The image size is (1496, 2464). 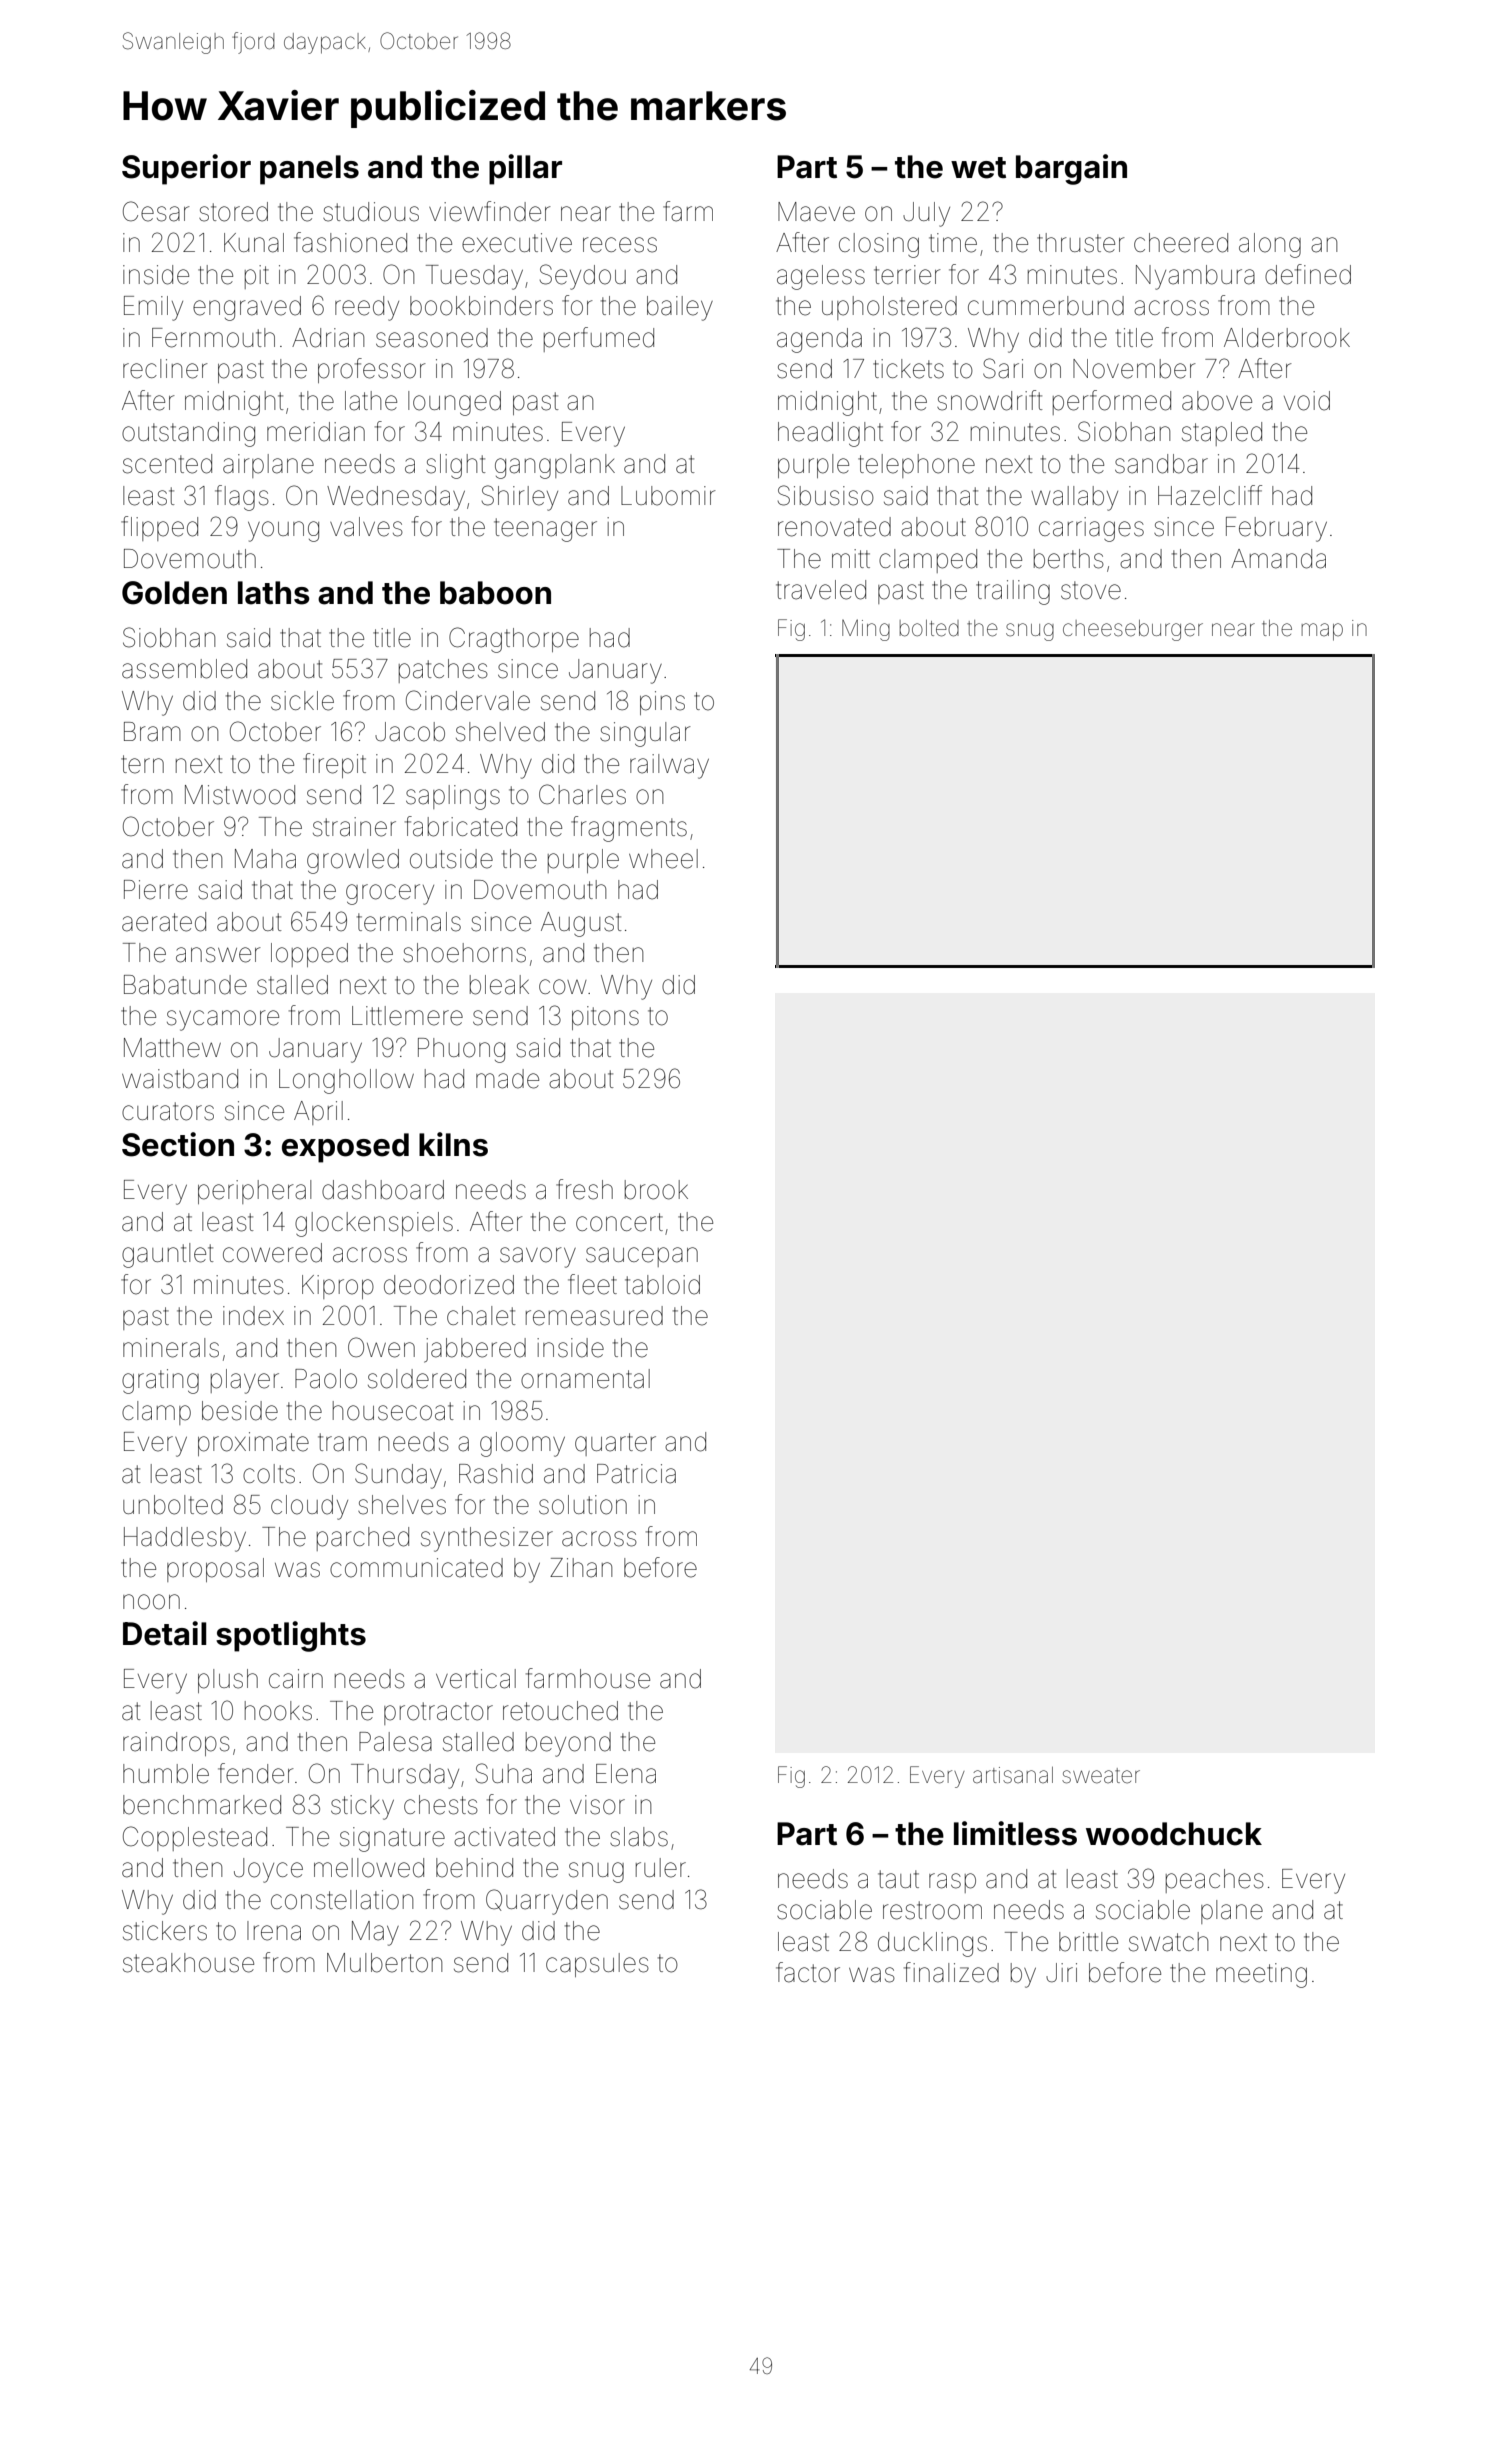 I want to click on dashboard, so click(x=383, y=1190).
